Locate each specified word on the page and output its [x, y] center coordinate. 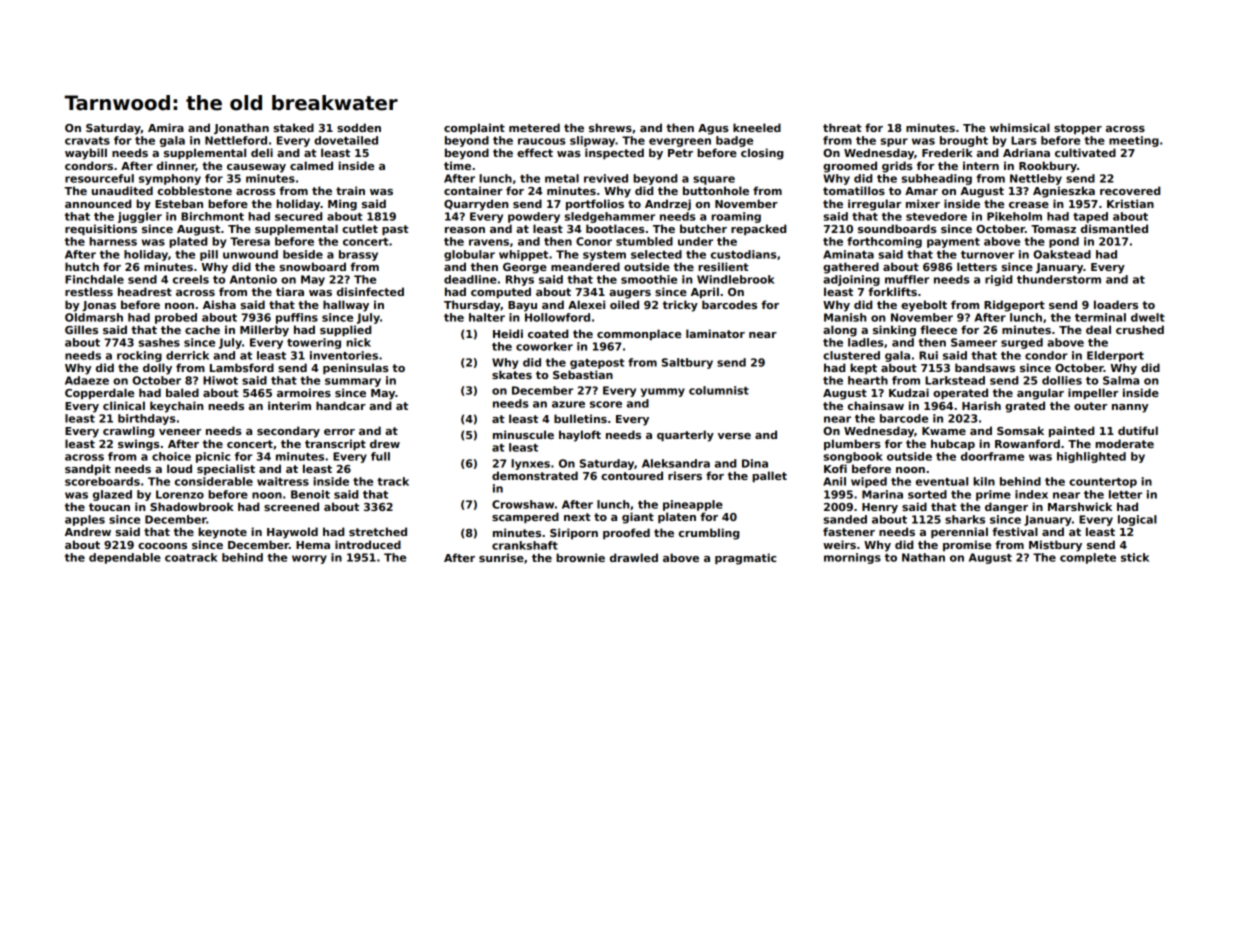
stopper [1078, 129]
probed [176, 318]
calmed [311, 165]
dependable [125, 558]
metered [534, 127]
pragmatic [745, 559]
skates [512, 374]
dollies [1062, 380]
